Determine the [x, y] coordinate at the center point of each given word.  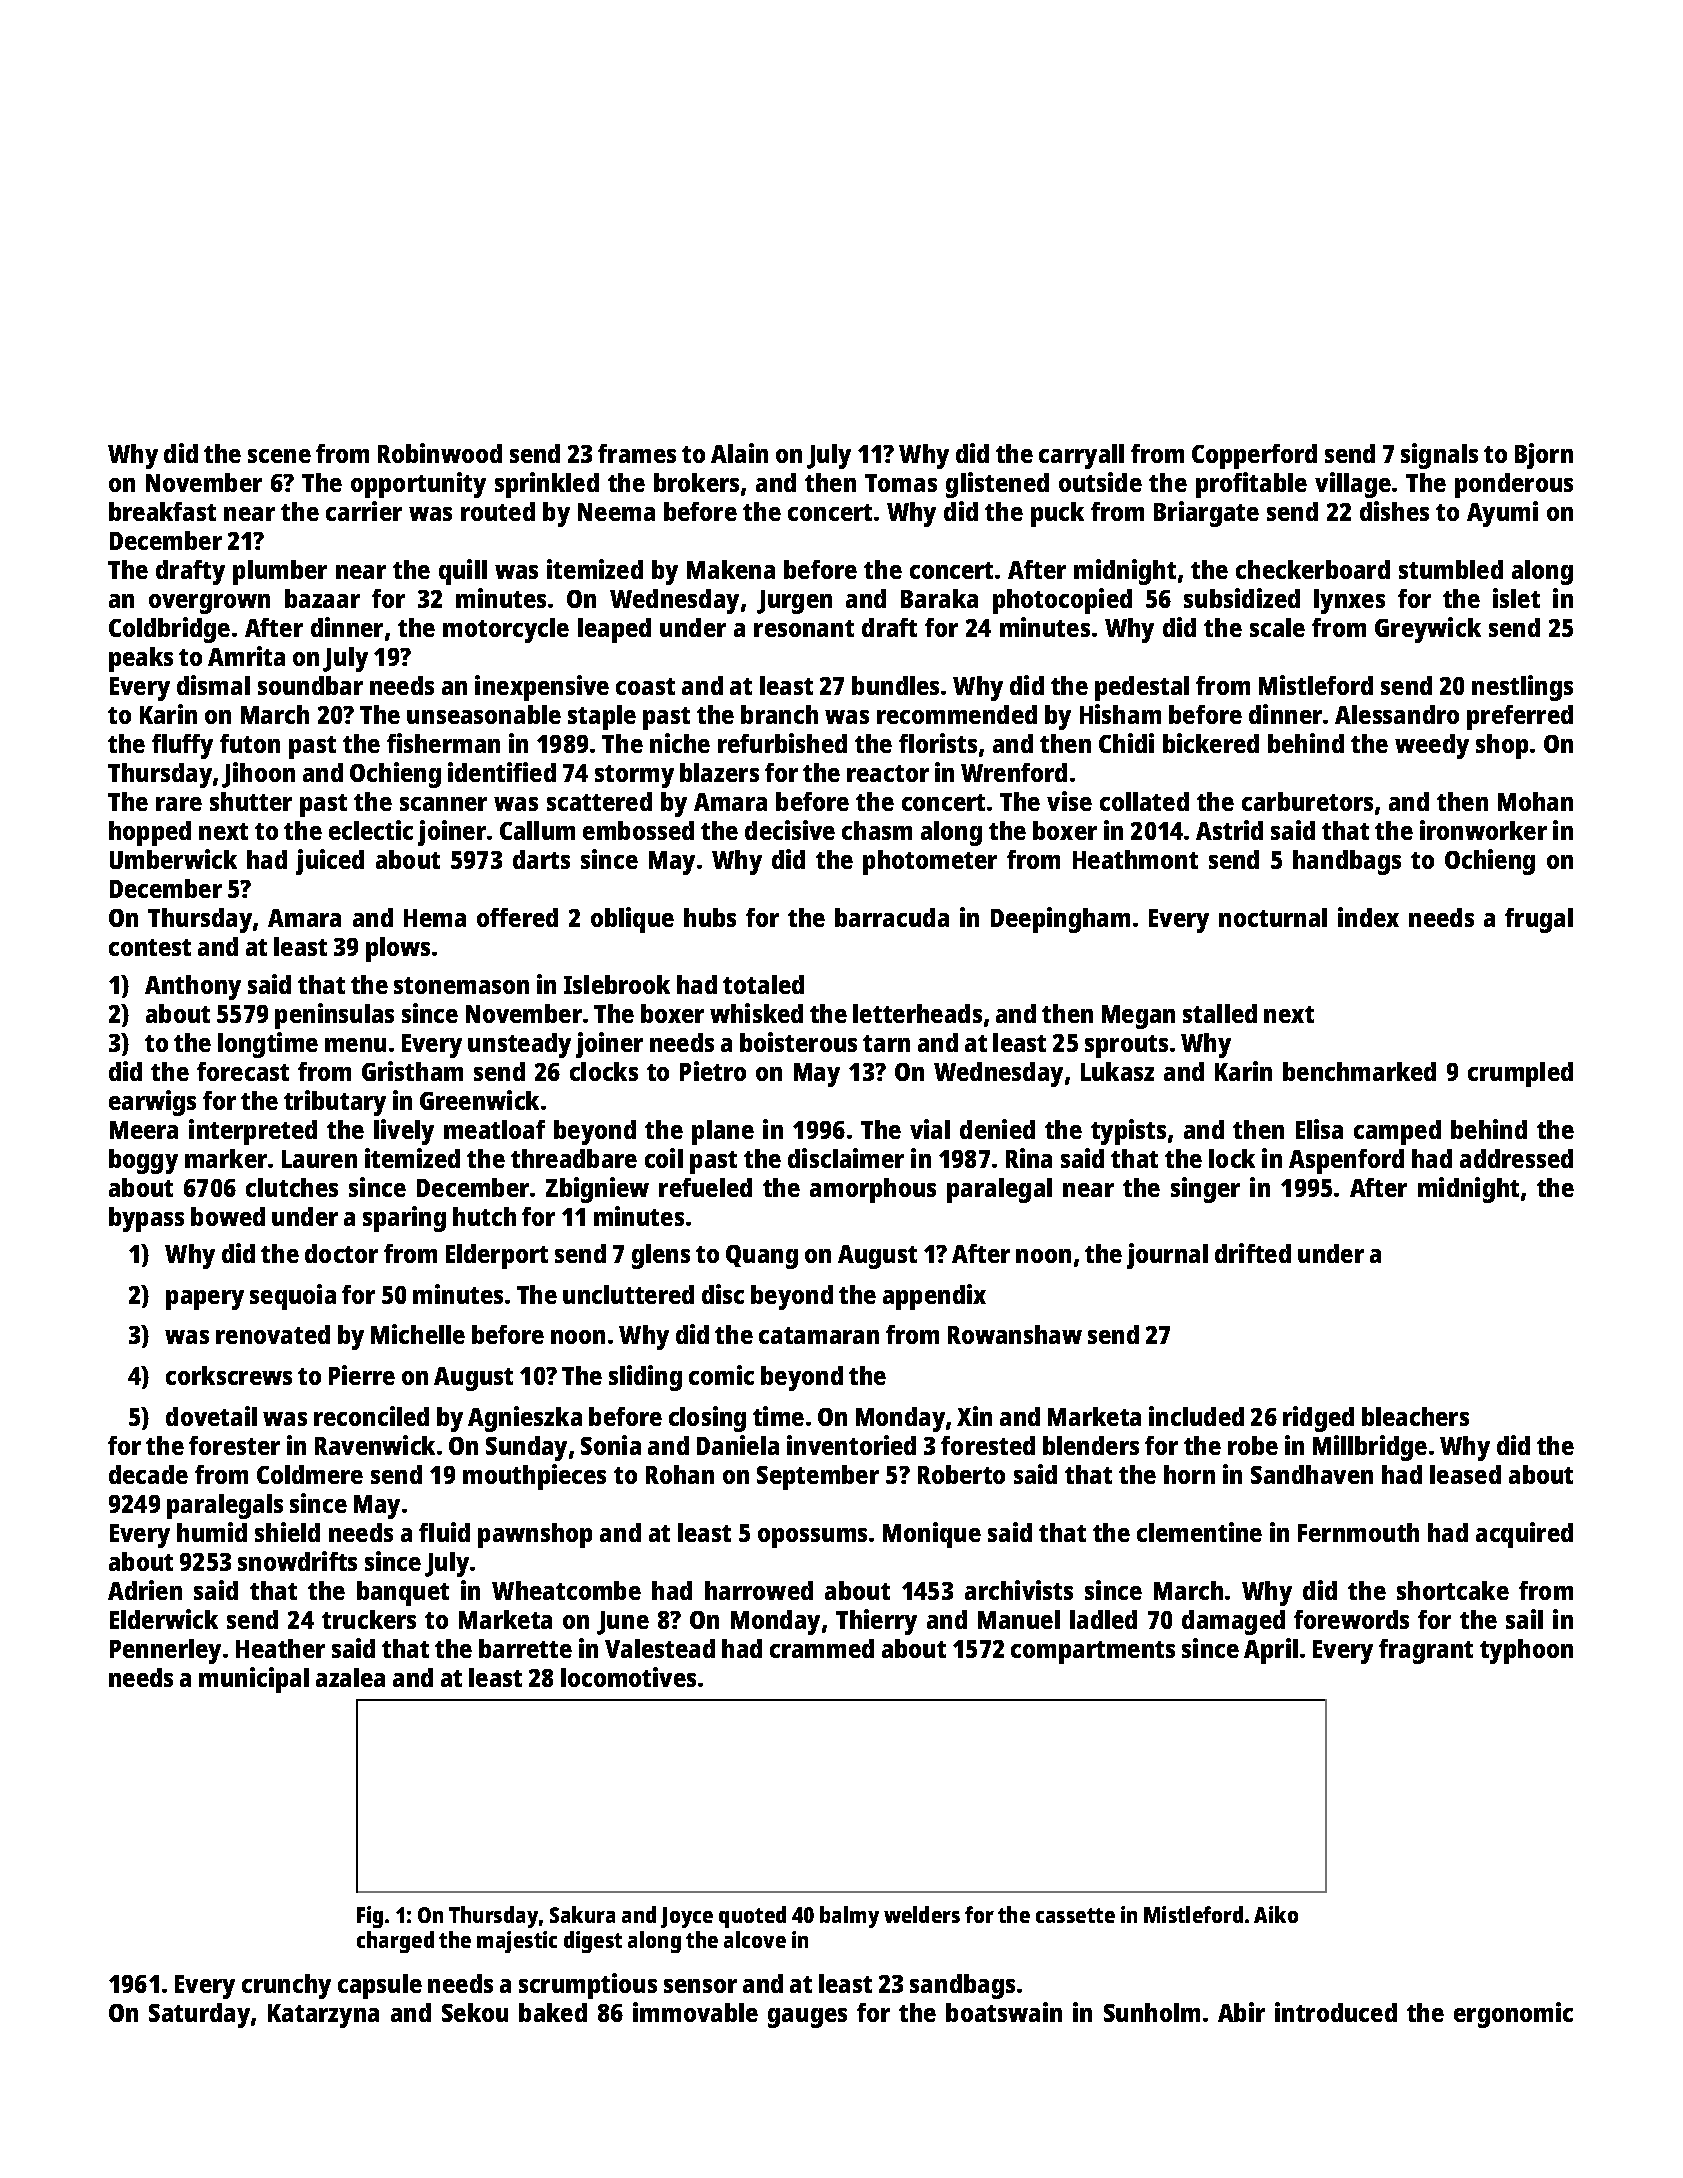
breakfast [162, 511]
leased [1465, 1474]
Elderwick [164, 1619]
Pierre [362, 1375]
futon [250, 743]
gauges [807, 2018]
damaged [1233, 1622]
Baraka [939, 598]
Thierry [876, 1622]
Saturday [199, 2015]
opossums [812, 1538]
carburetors [1307, 801]
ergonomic [1513, 2015]
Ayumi [1502, 514]
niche [680, 743]
